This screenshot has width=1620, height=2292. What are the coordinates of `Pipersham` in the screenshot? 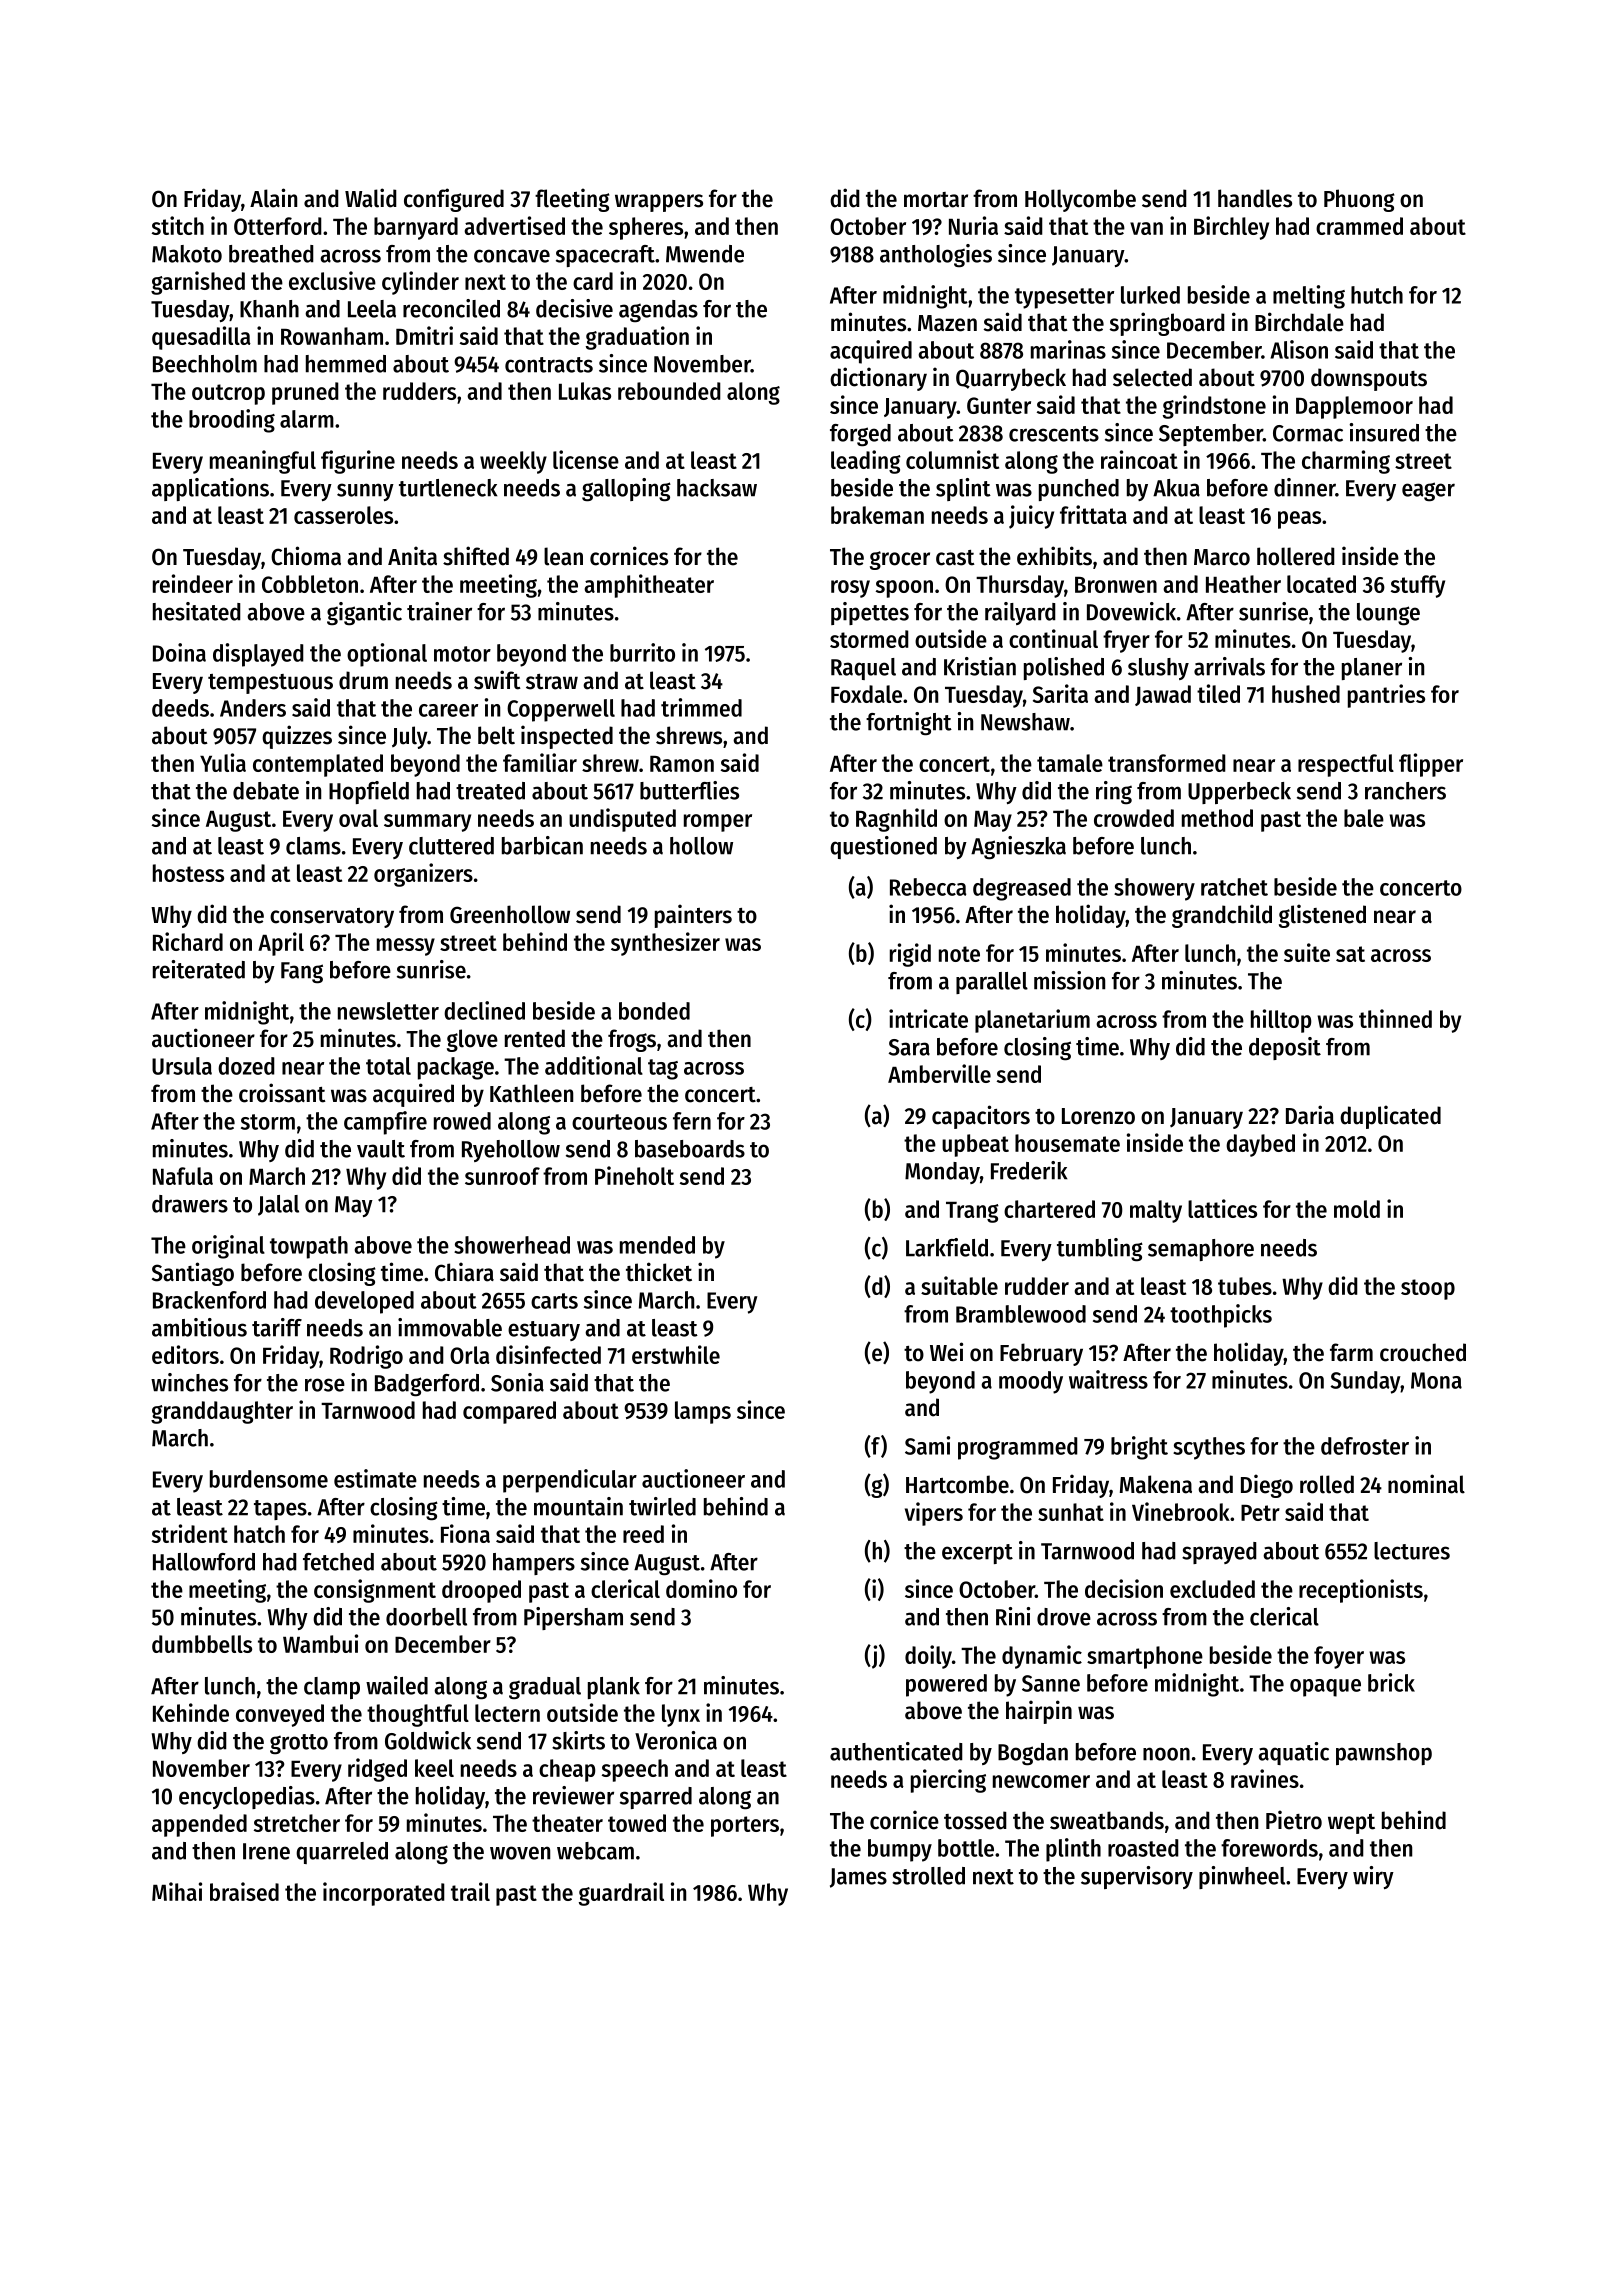 It's located at (573, 1618).
